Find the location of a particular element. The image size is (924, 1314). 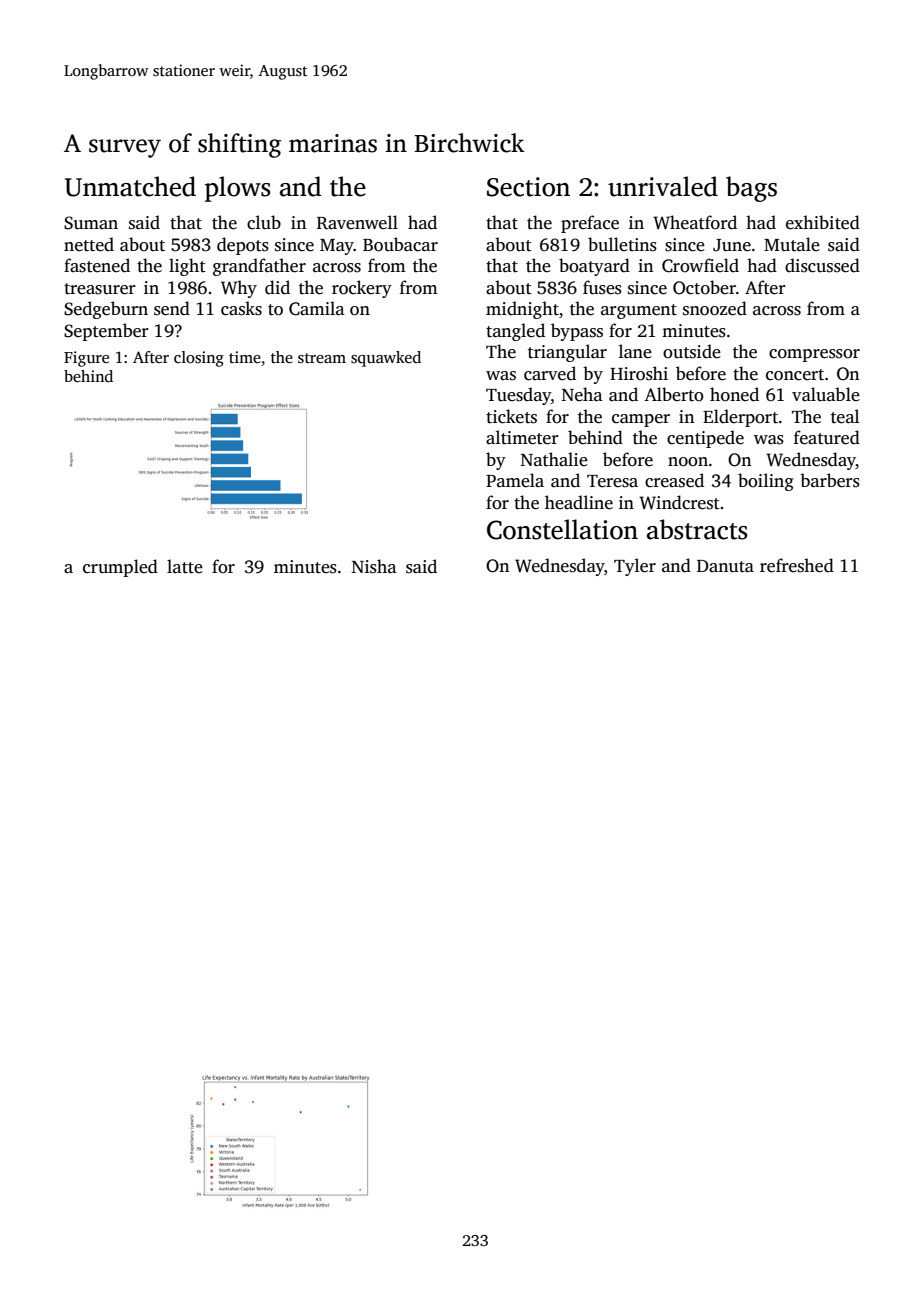

Suman is located at coordinates (91, 223).
